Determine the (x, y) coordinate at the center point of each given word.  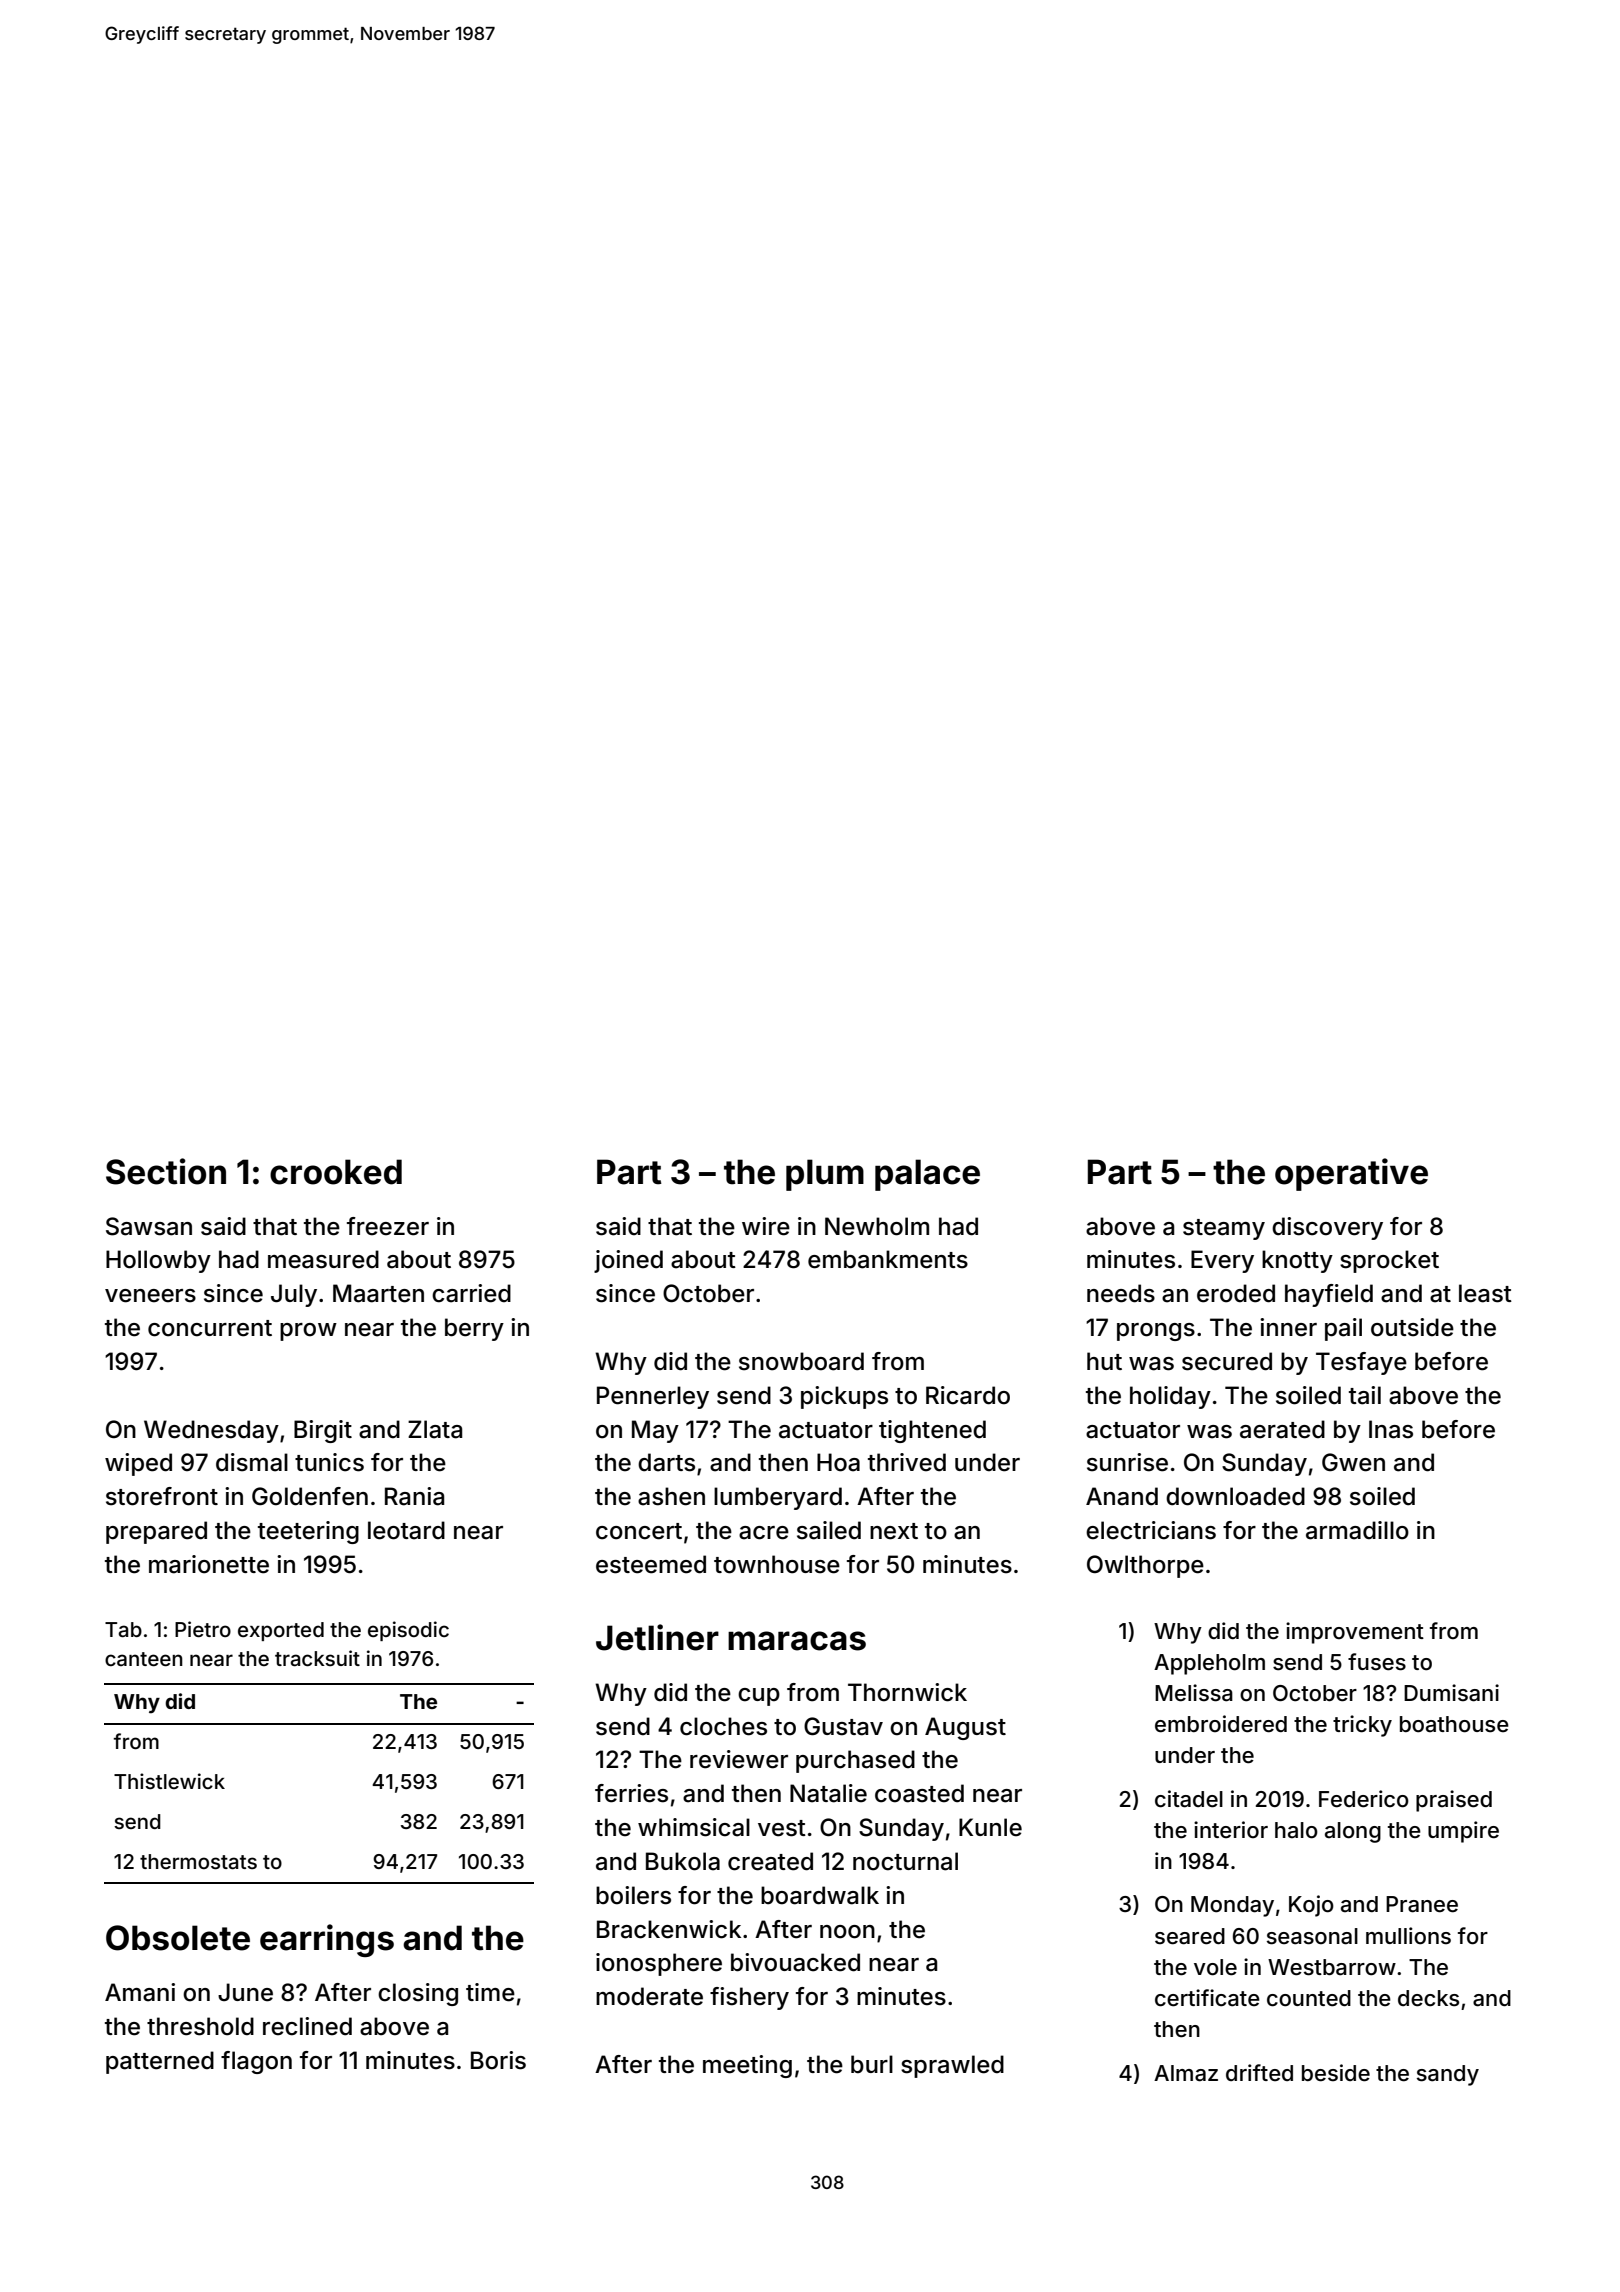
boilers (633, 1895)
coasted (919, 1793)
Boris (498, 2060)
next (894, 1531)
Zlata (435, 1429)
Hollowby (158, 1261)
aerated (1282, 1429)
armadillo (1357, 1530)
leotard (406, 1530)
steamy (1224, 1229)
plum (825, 1175)
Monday (1232, 1906)
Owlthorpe (1145, 1566)
